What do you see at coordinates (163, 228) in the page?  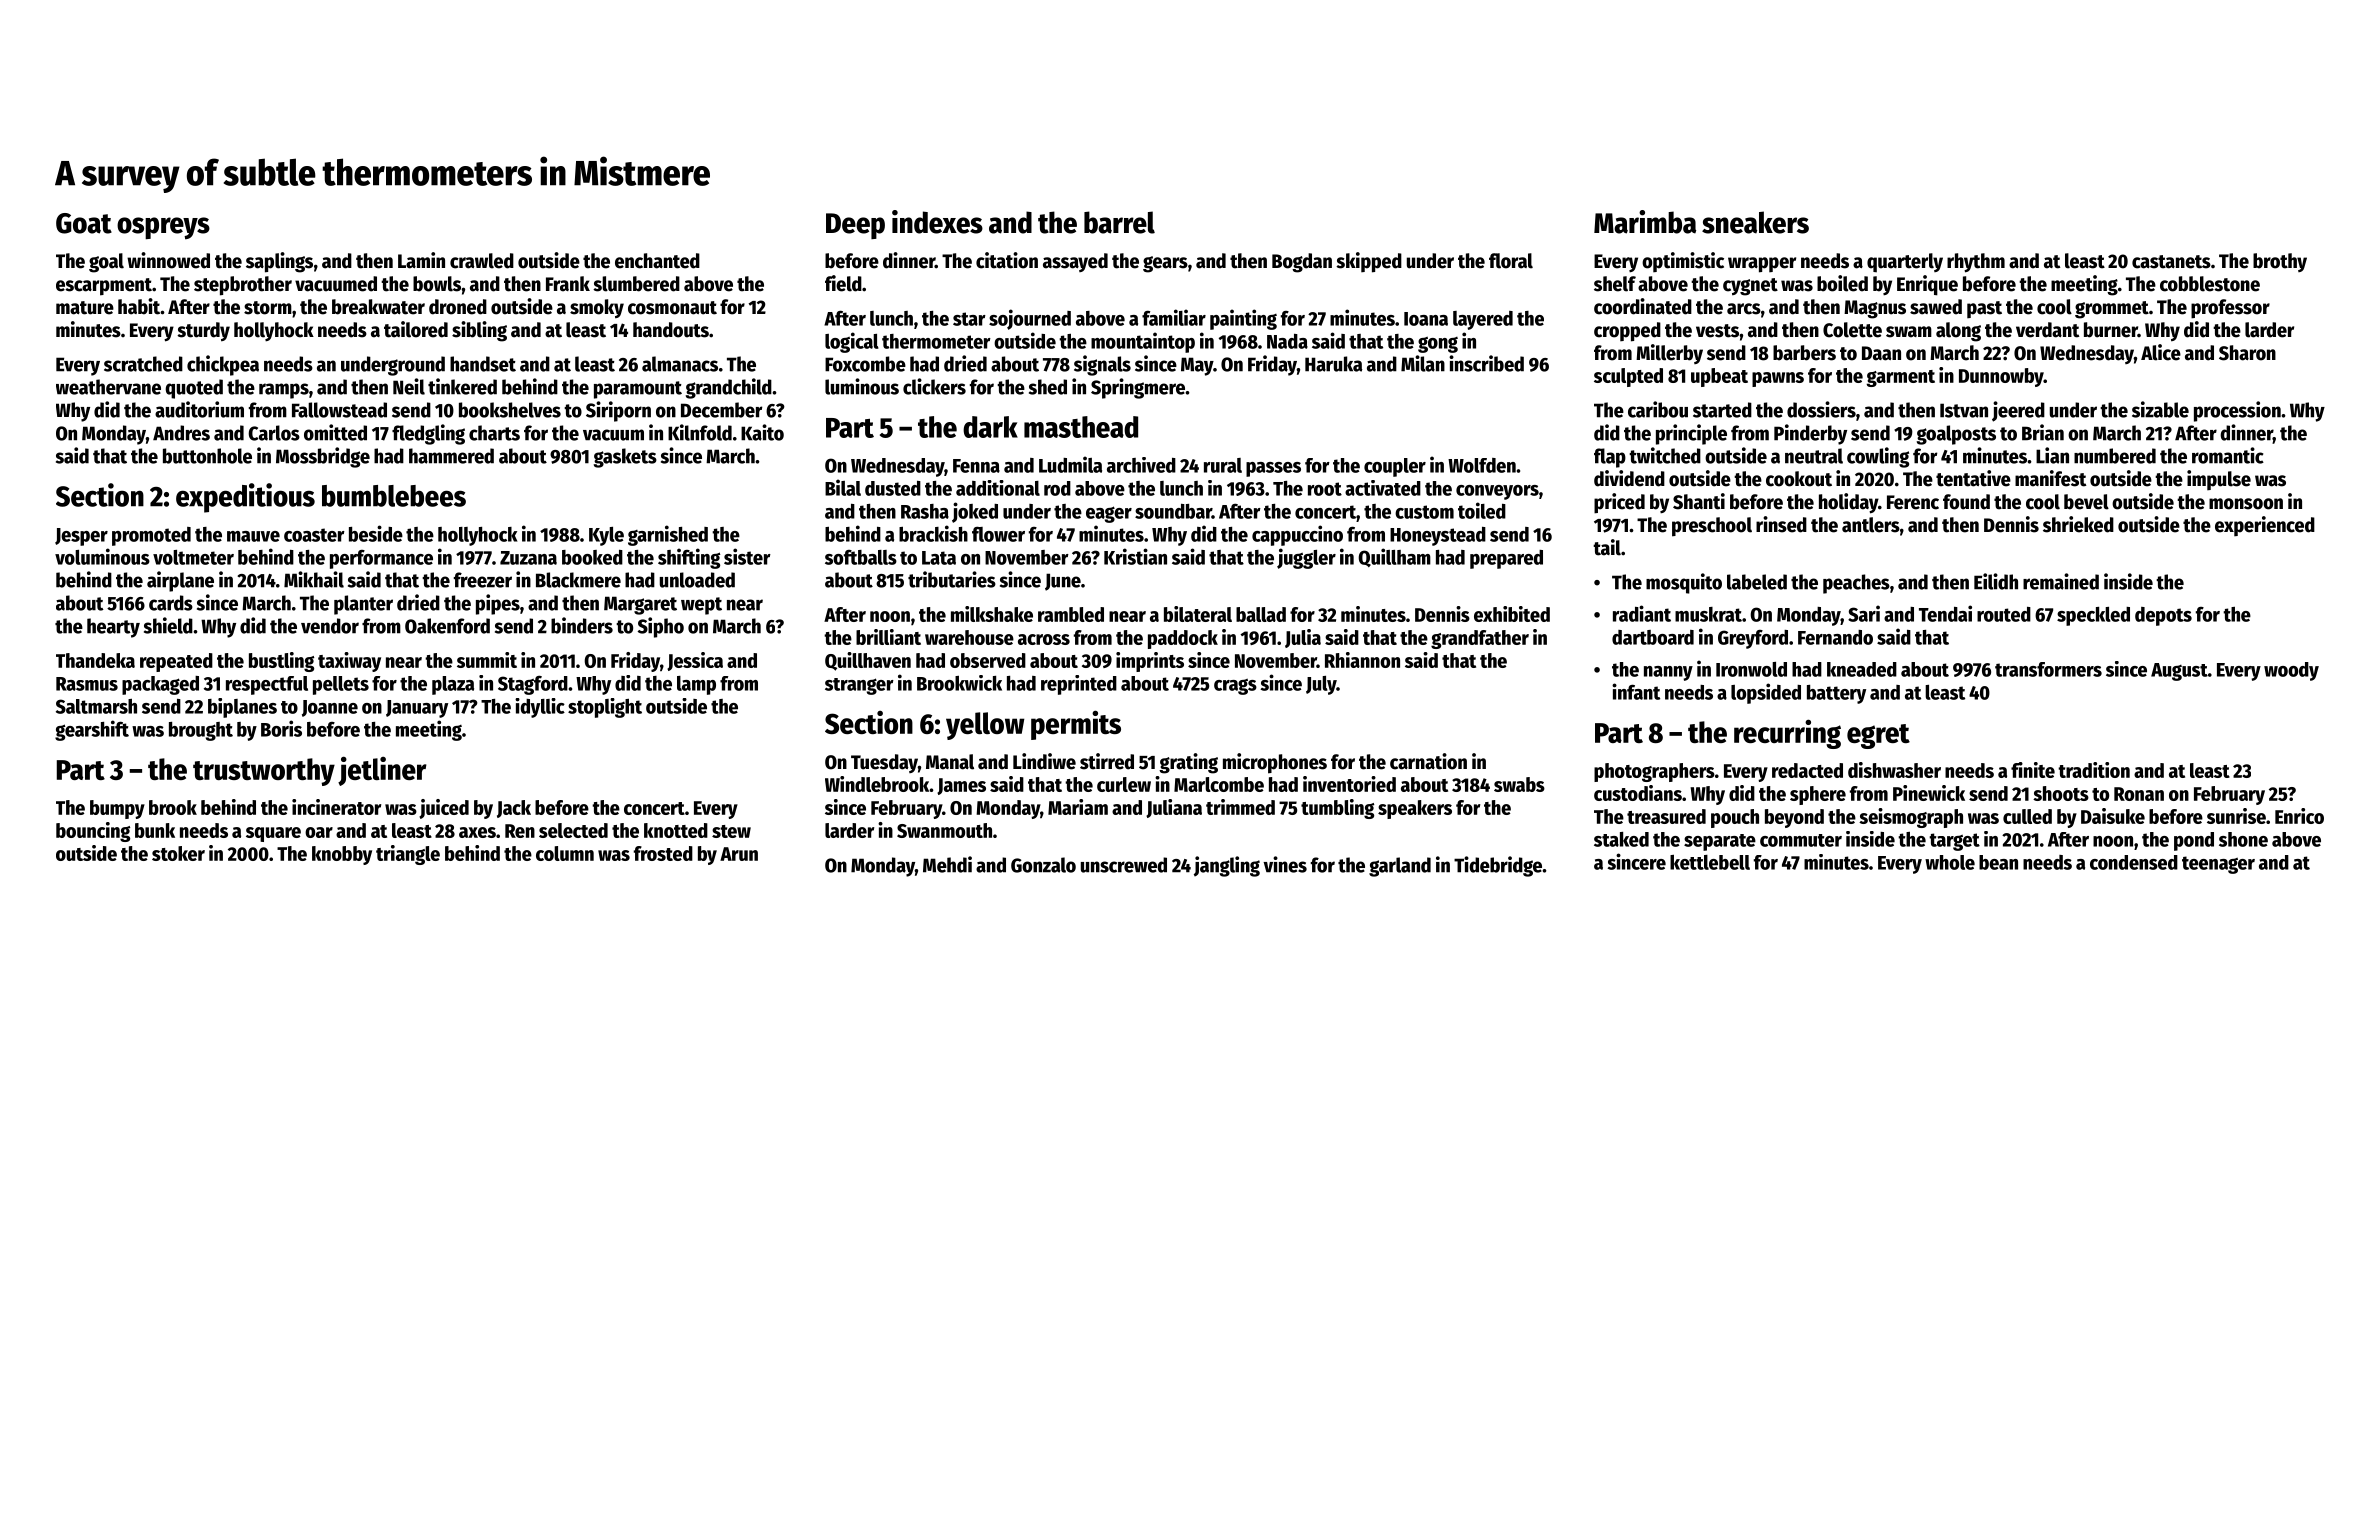 I see `ospreys` at bounding box center [163, 228].
